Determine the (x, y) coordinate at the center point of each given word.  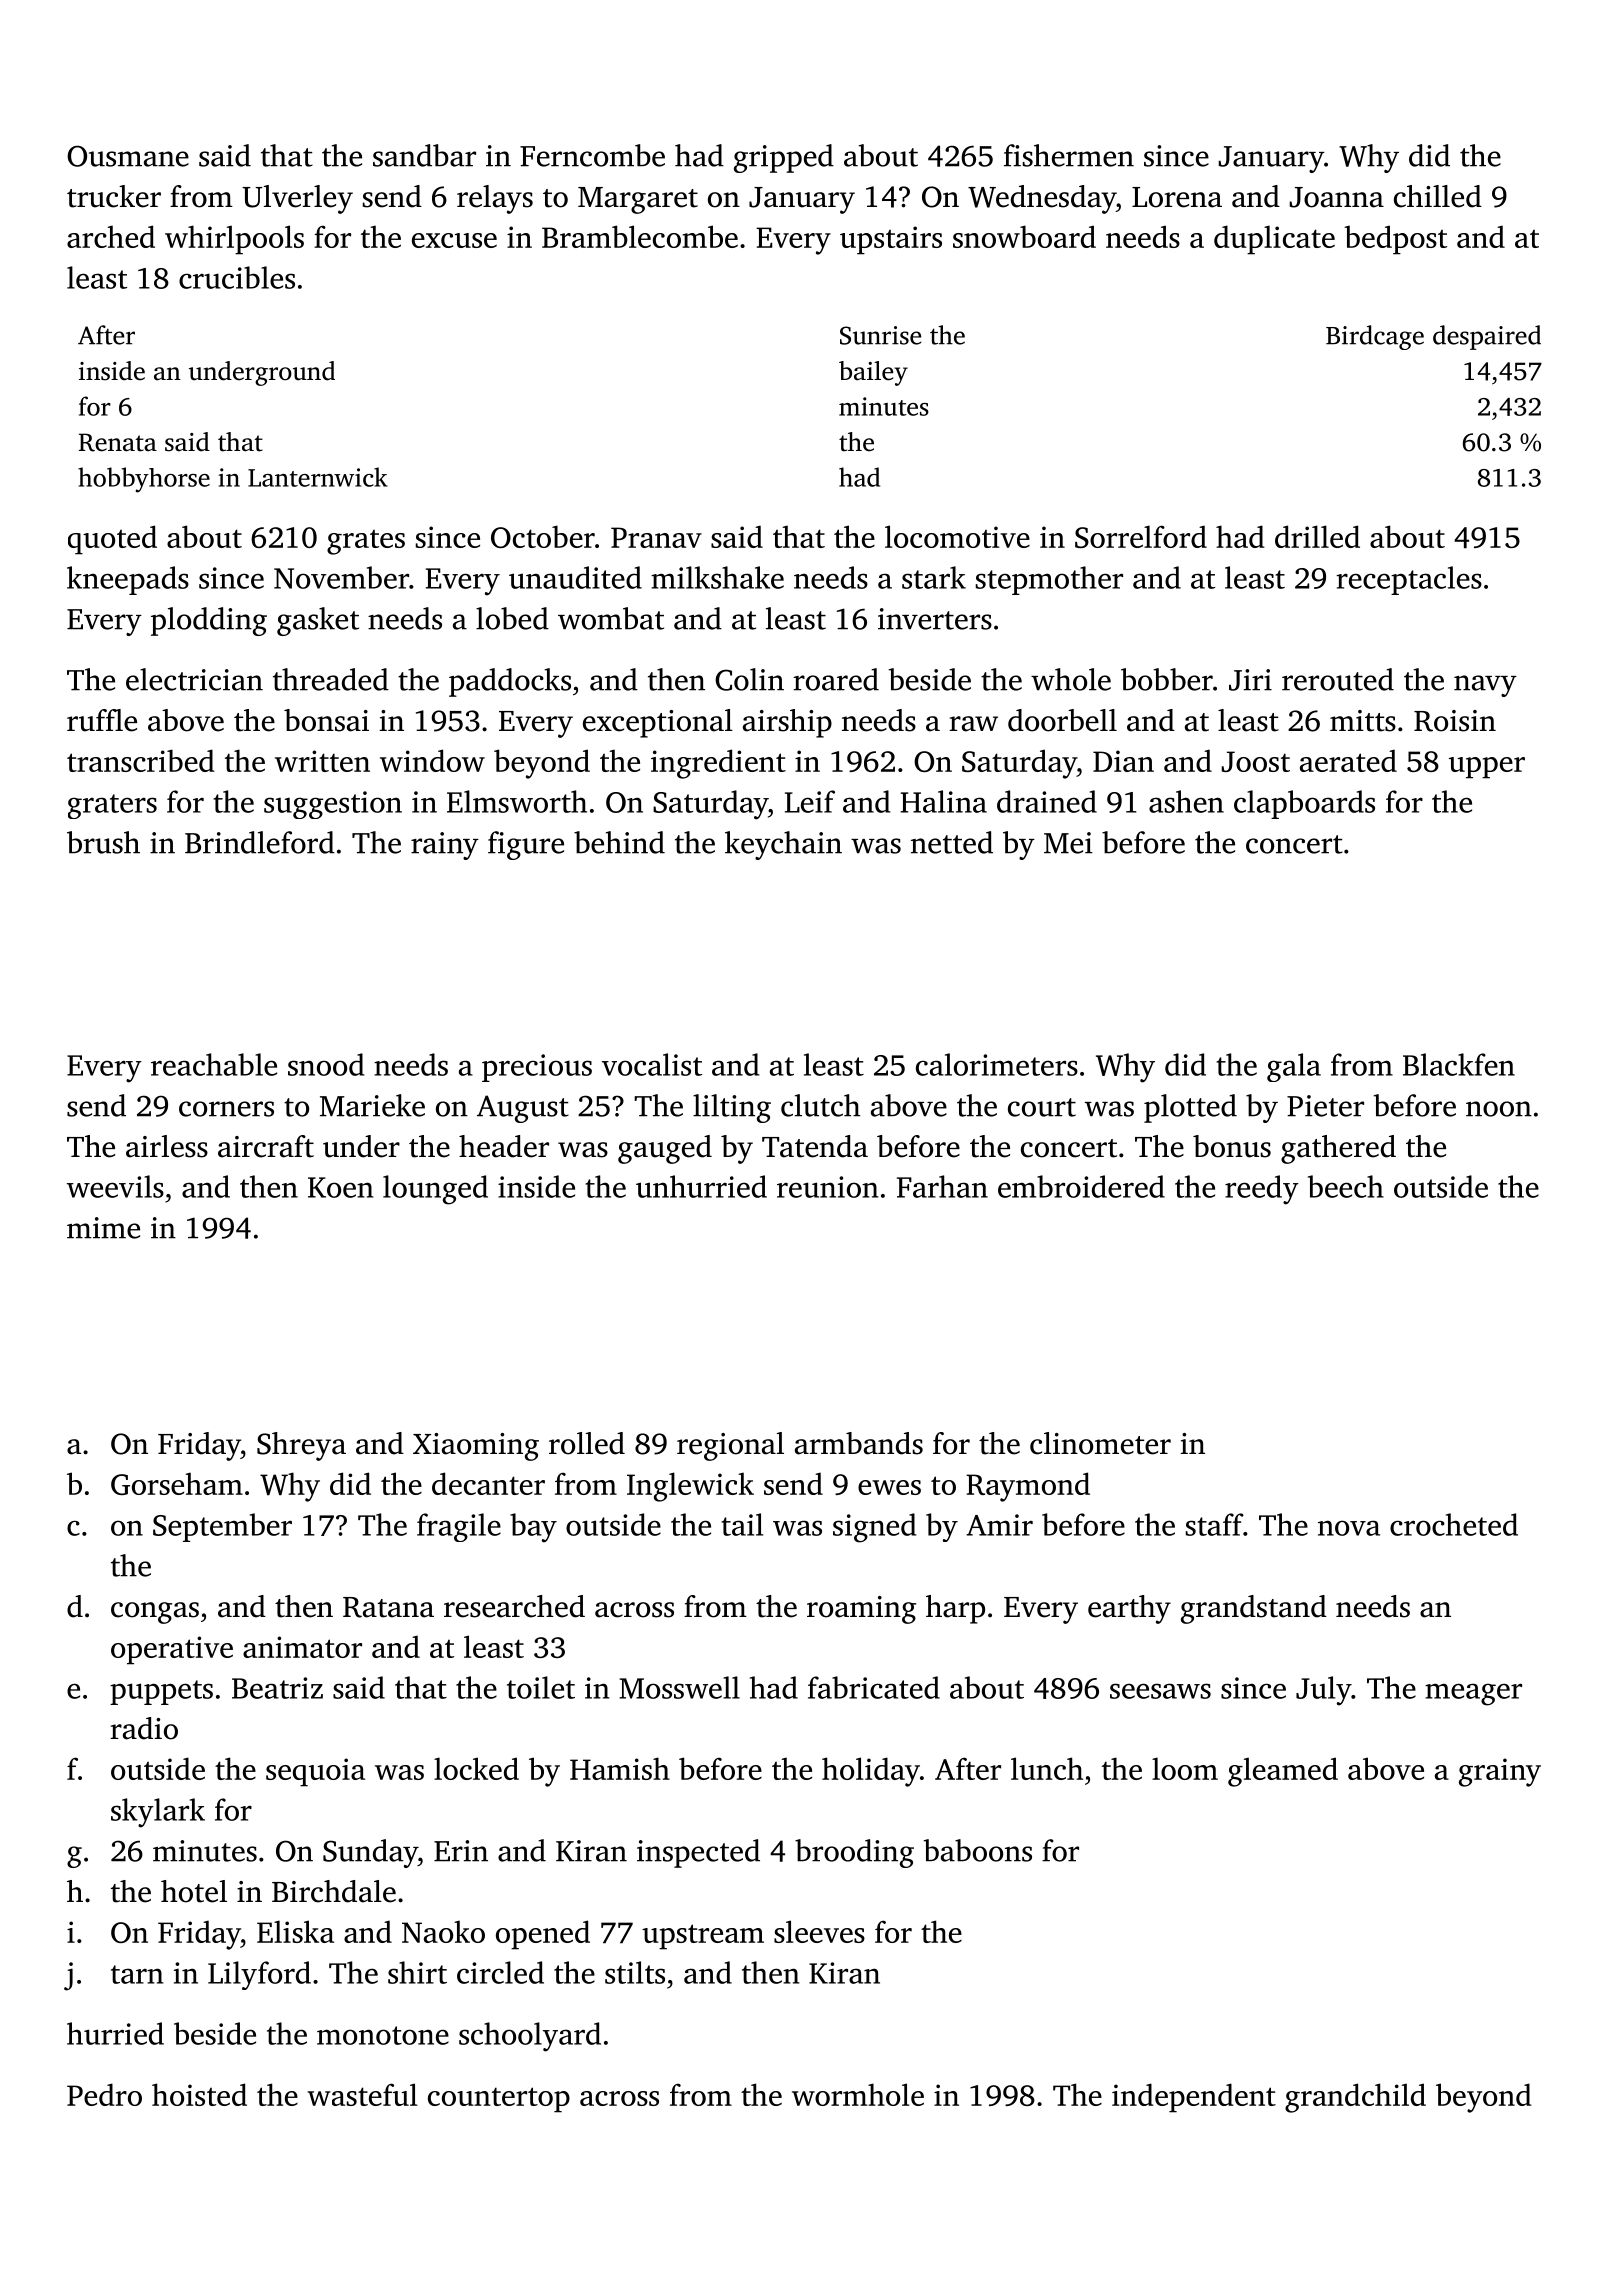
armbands (859, 1443)
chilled (1438, 196)
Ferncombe (592, 155)
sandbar (424, 155)
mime (103, 1228)
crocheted (1454, 1524)
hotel (194, 1891)
